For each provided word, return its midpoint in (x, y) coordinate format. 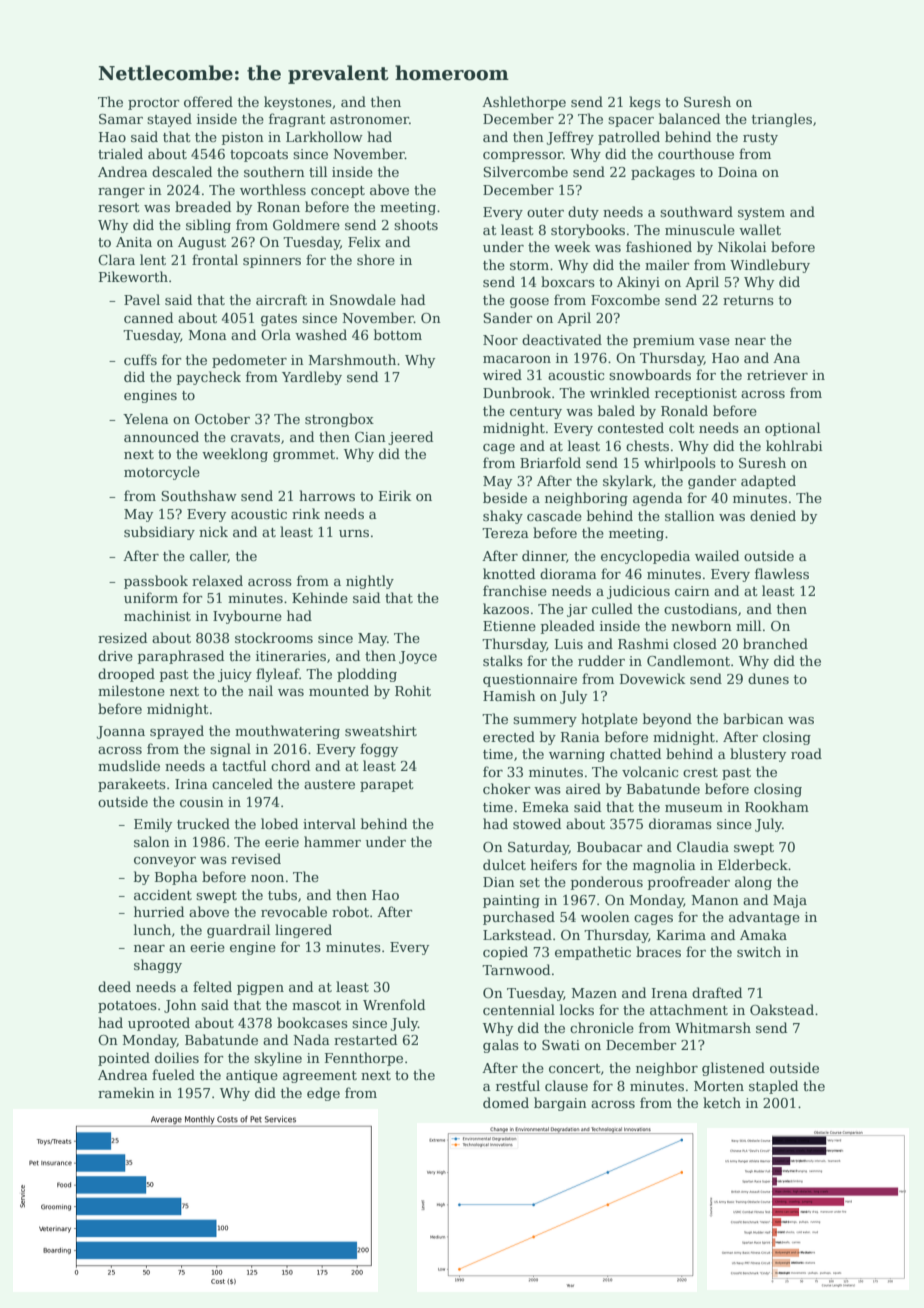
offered (208, 101)
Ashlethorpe (524, 103)
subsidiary (159, 533)
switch (759, 951)
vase (714, 341)
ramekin (126, 1092)
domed (506, 1102)
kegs (645, 103)
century (536, 413)
